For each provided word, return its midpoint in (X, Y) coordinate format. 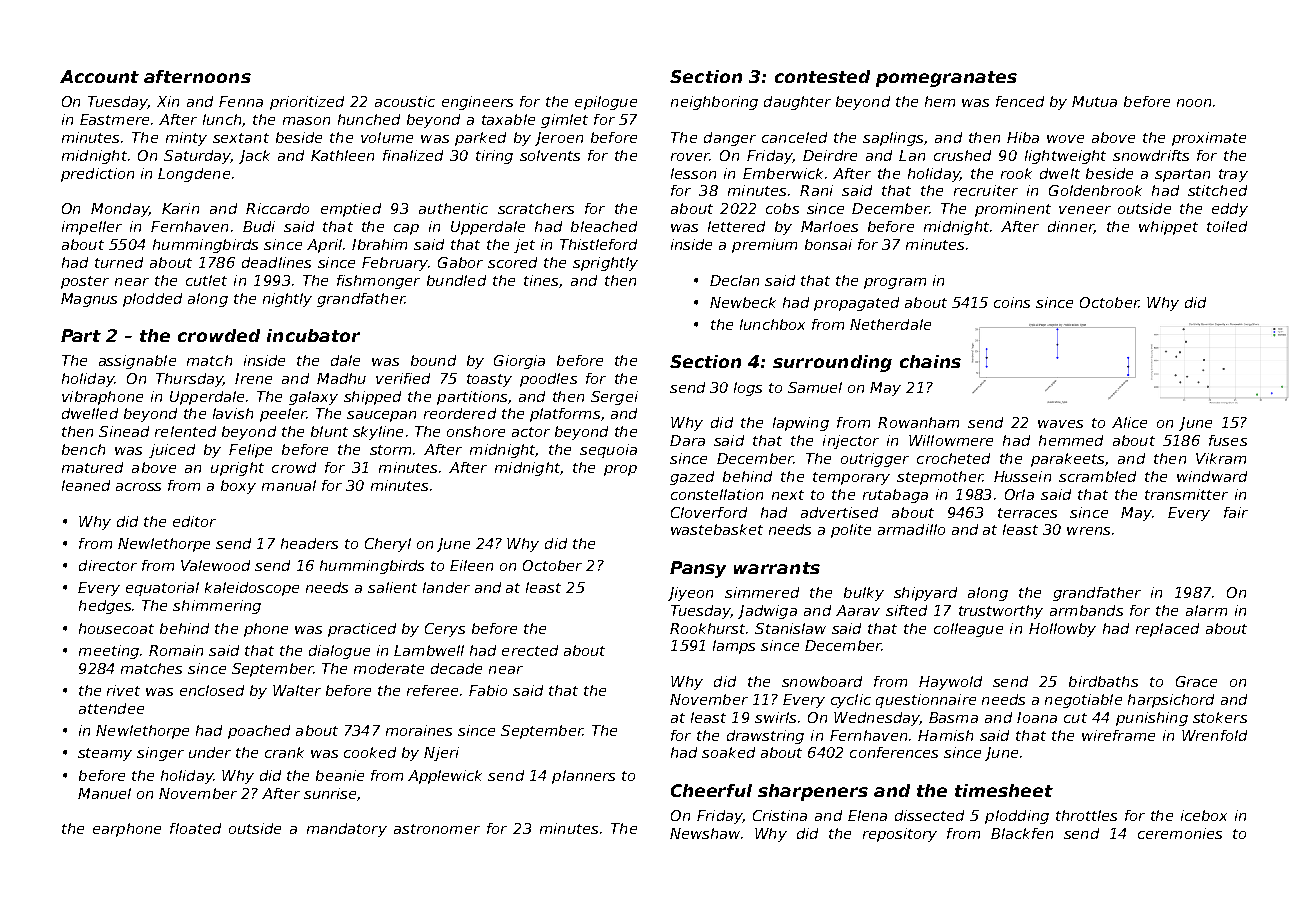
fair (1236, 512)
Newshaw (705, 833)
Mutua (1094, 101)
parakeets (1067, 460)
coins (1012, 302)
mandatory (347, 830)
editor (194, 521)
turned (119, 262)
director (108, 565)
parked (480, 139)
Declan (734, 280)
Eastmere (114, 119)
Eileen (471, 565)
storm (390, 450)
